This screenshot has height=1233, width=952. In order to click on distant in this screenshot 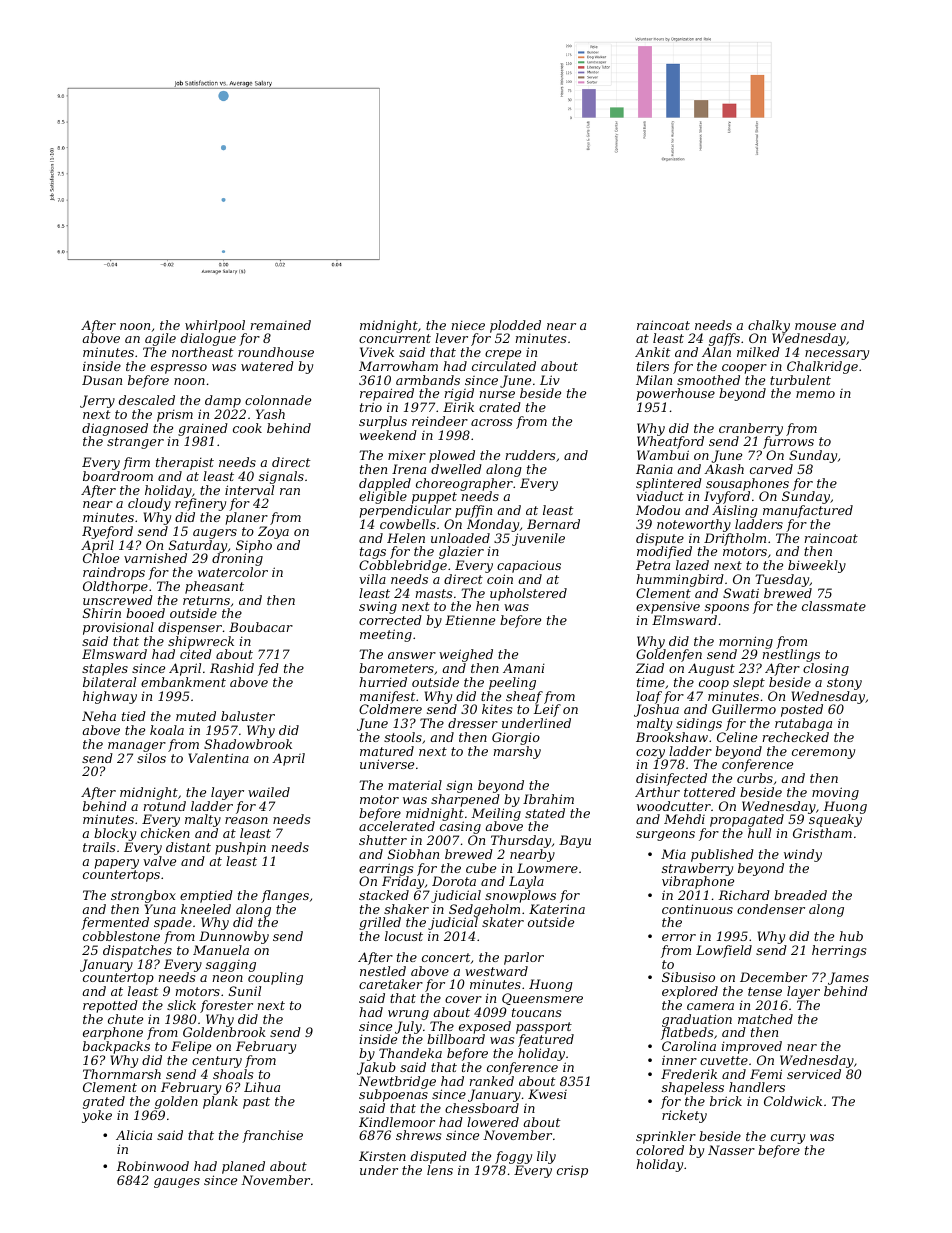, I will do `click(188, 847)`.
